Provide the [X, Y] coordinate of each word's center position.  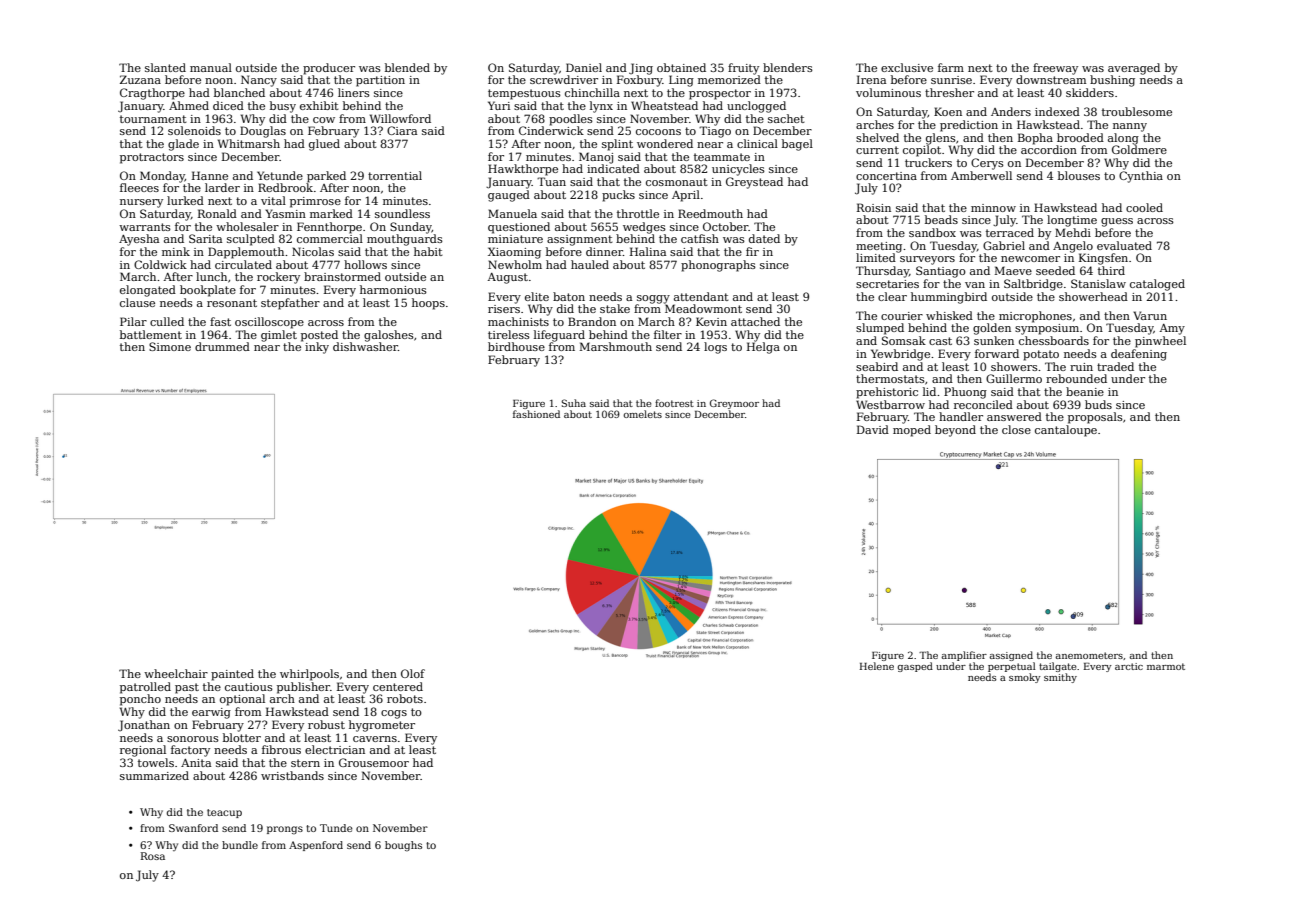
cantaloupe [1066, 431]
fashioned [536, 414]
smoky [1025, 678]
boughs [403, 846]
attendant [701, 296]
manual [211, 67]
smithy [1060, 678]
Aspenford [316, 846]
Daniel [584, 67]
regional [143, 751]
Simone [170, 346]
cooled [1144, 207]
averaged [1134, 69]
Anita [196, 763]
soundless [402, 213]
